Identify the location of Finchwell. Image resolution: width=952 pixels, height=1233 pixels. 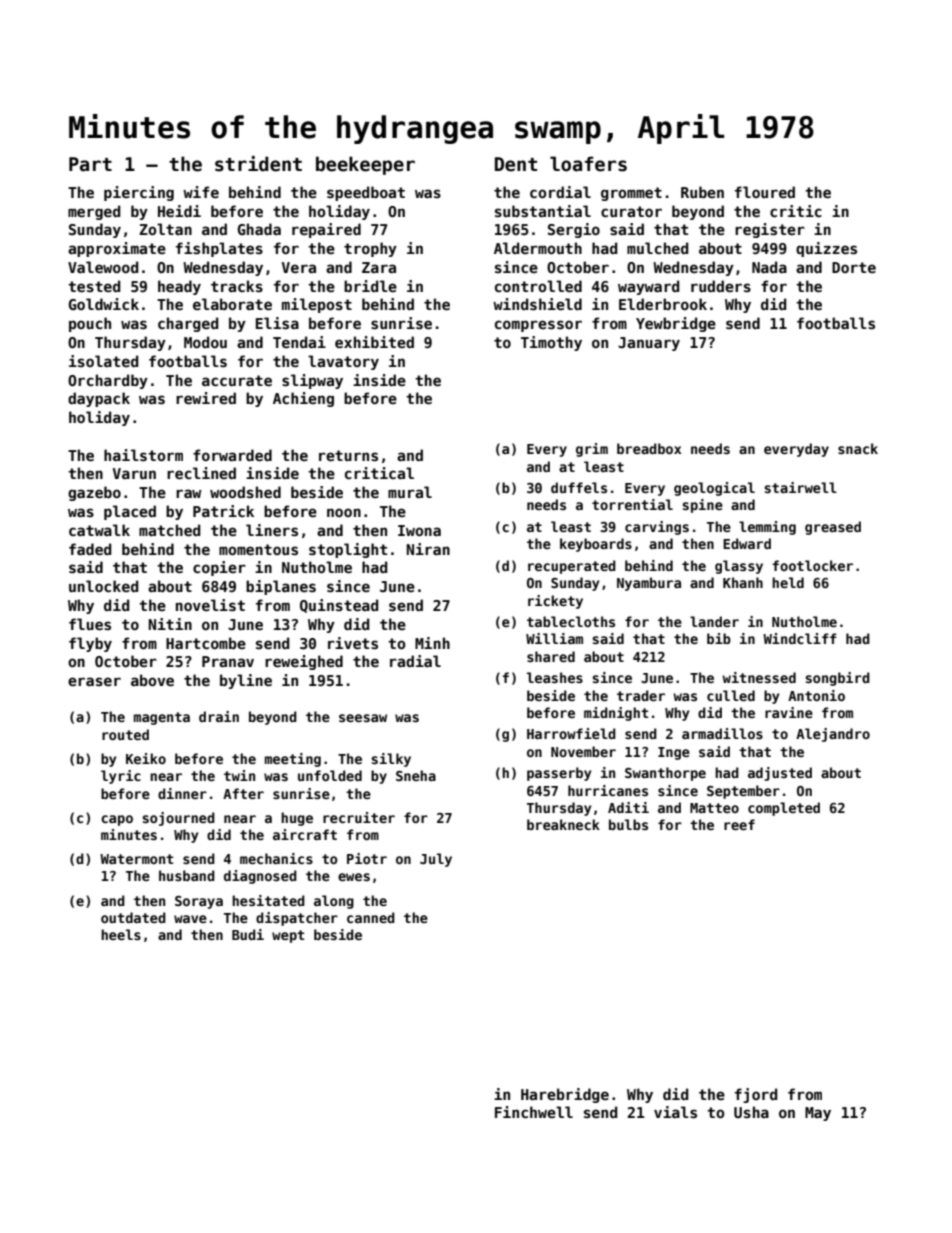
(534, 1112).
